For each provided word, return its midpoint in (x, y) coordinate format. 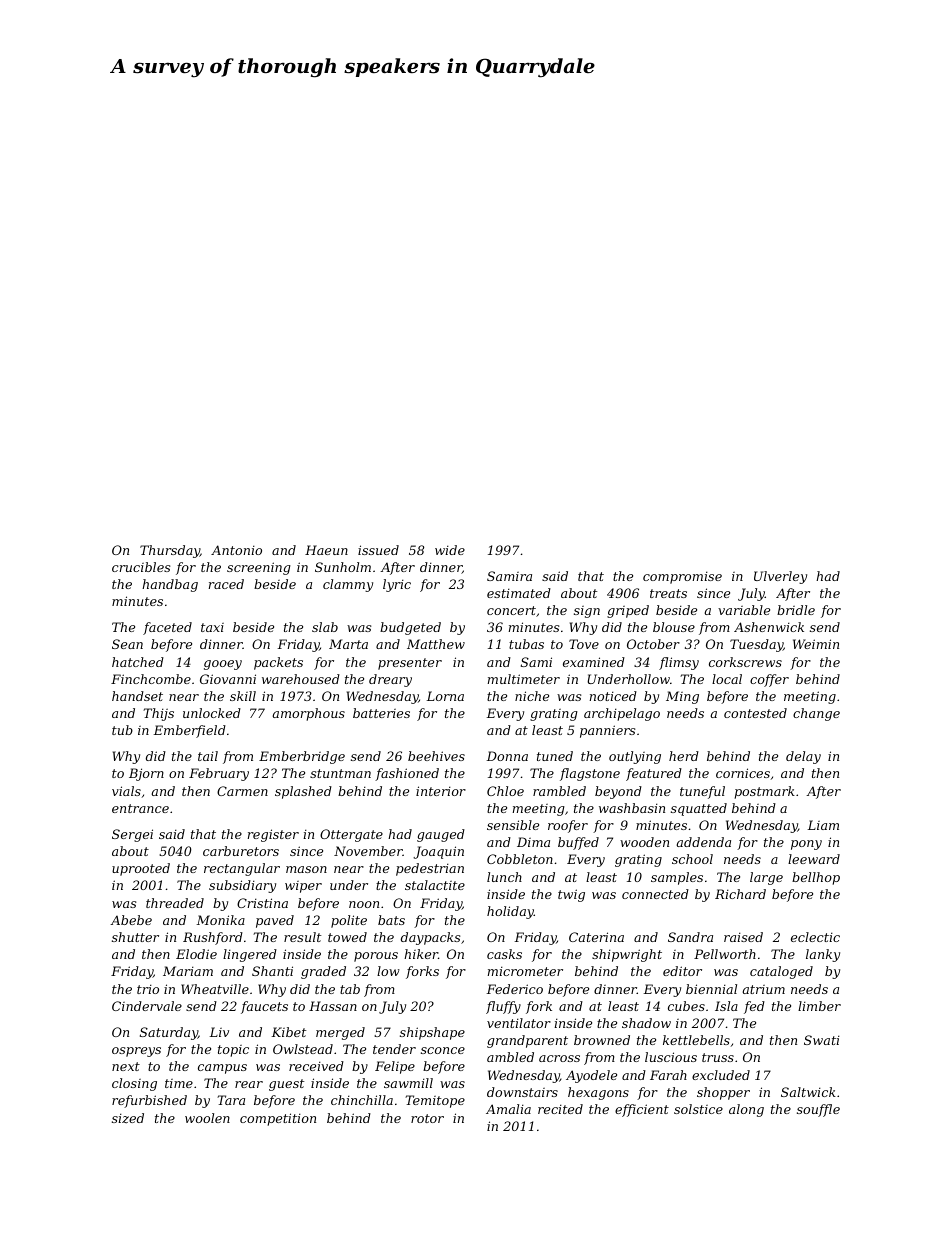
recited (560, 1109)
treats (668, 593)
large (766, 878)
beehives (436, 756)
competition (278, 1119)
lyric (397, 585)
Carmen (242, 791)
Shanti (272, 971)
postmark (764, 792)
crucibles (141, 567)
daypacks (430, 938)
